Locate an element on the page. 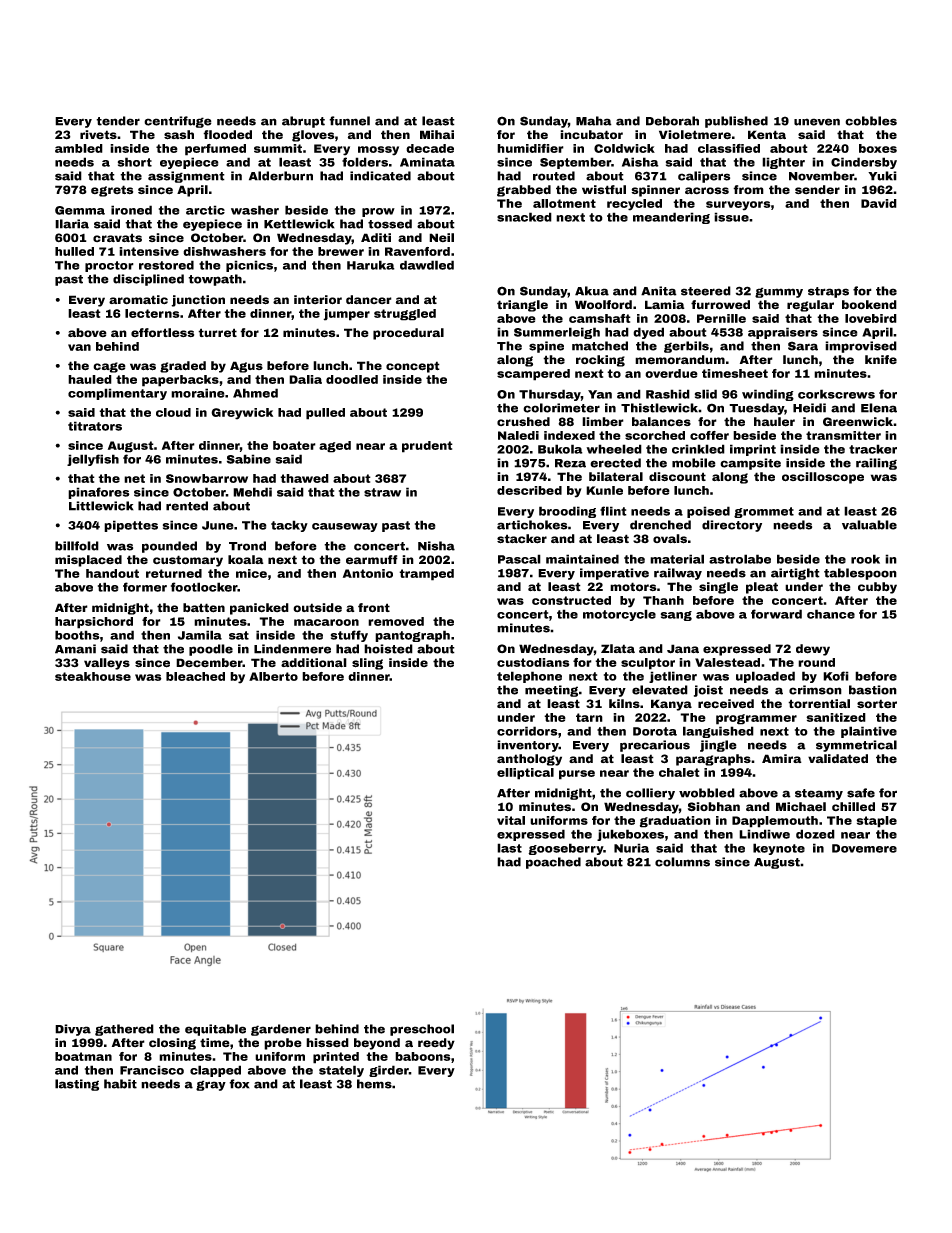 The height and width of the image is (1233, 952). Maha is located at coordinates (594, 121).
